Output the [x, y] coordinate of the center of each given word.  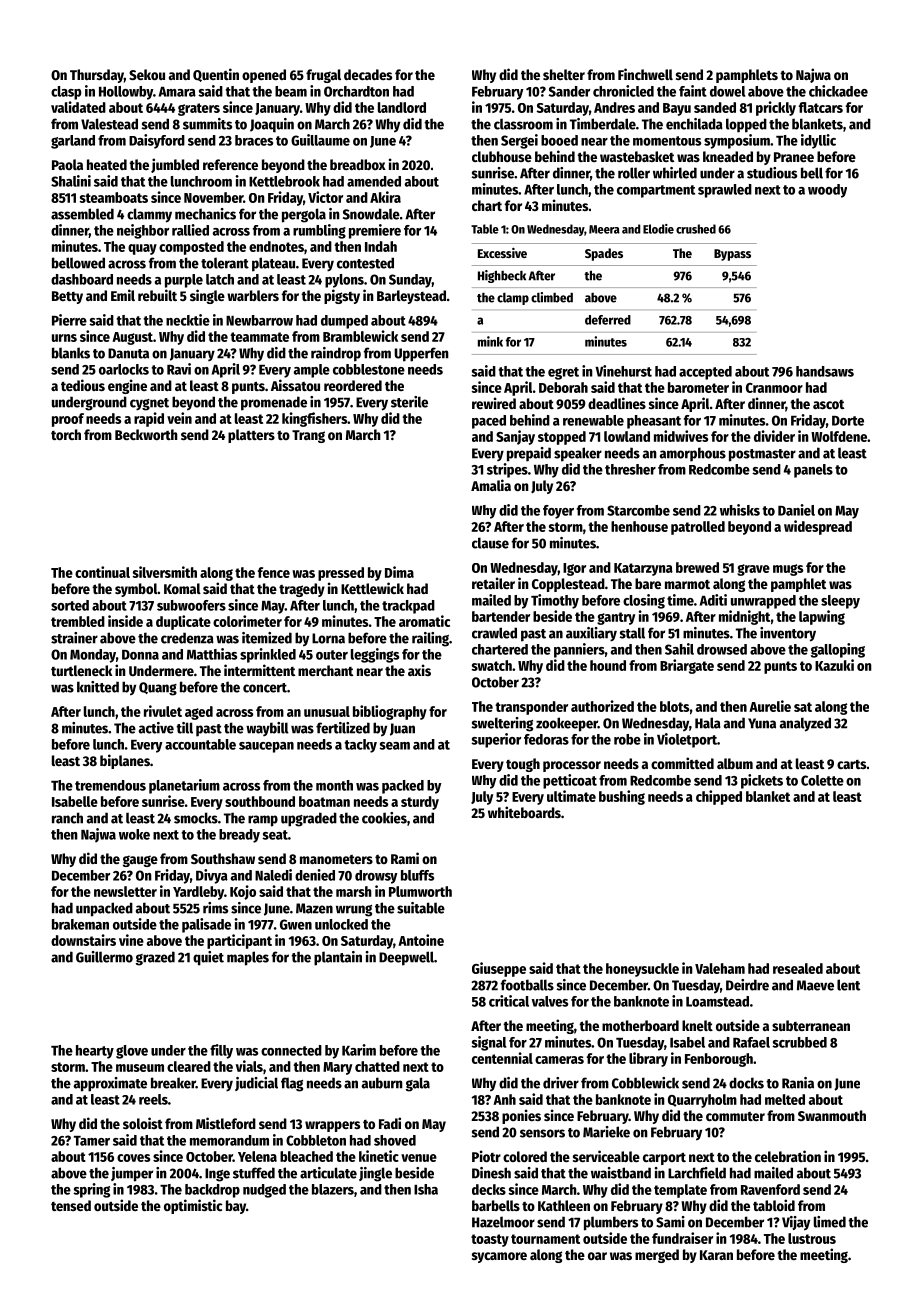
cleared [189, 1066]
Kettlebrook [284, 181]
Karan [716, 1255]
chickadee [838, 91]
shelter [564, 74]
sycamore [499, 1257]
